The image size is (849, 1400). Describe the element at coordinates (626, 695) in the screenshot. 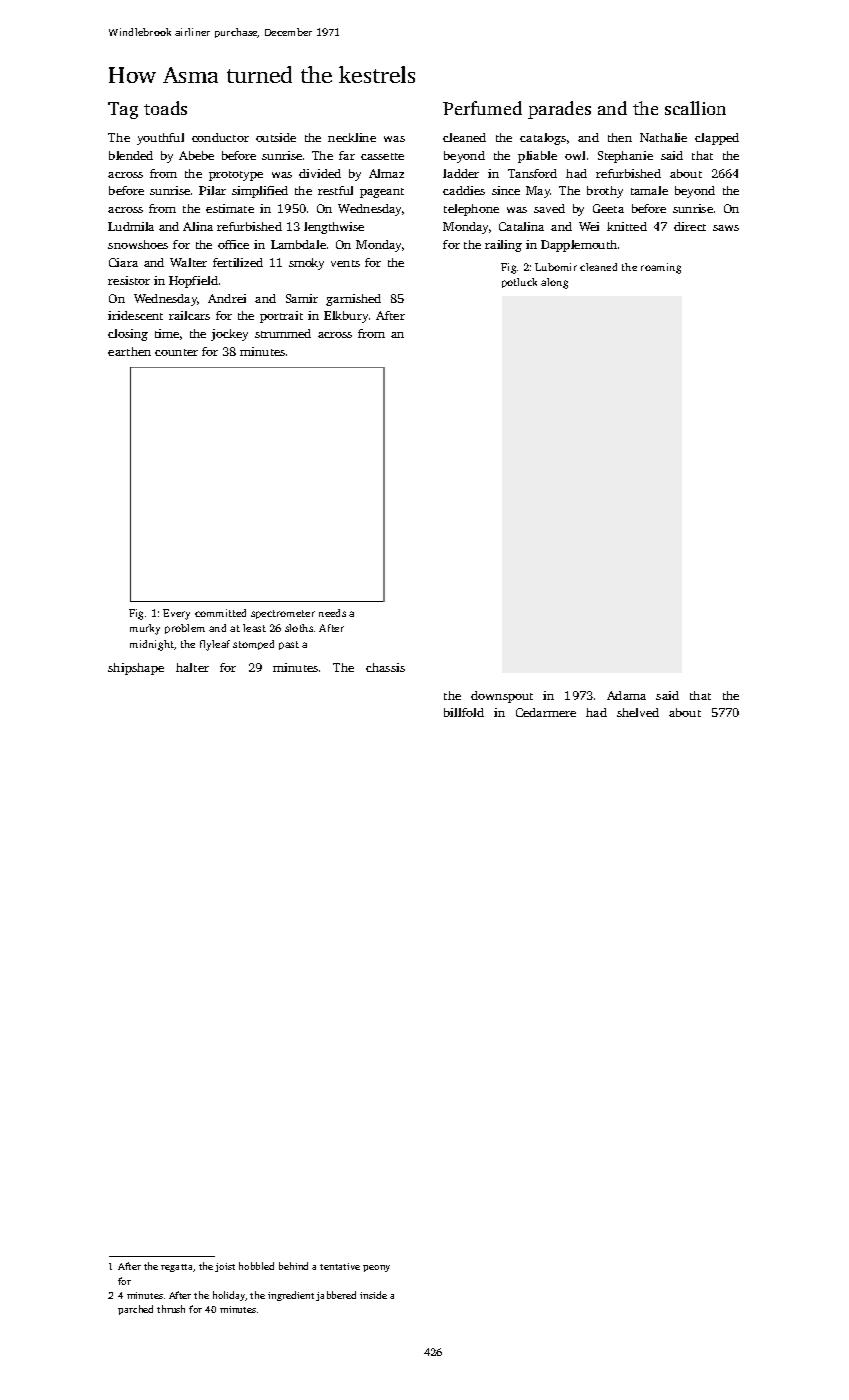

I see `Adama` at that location.
